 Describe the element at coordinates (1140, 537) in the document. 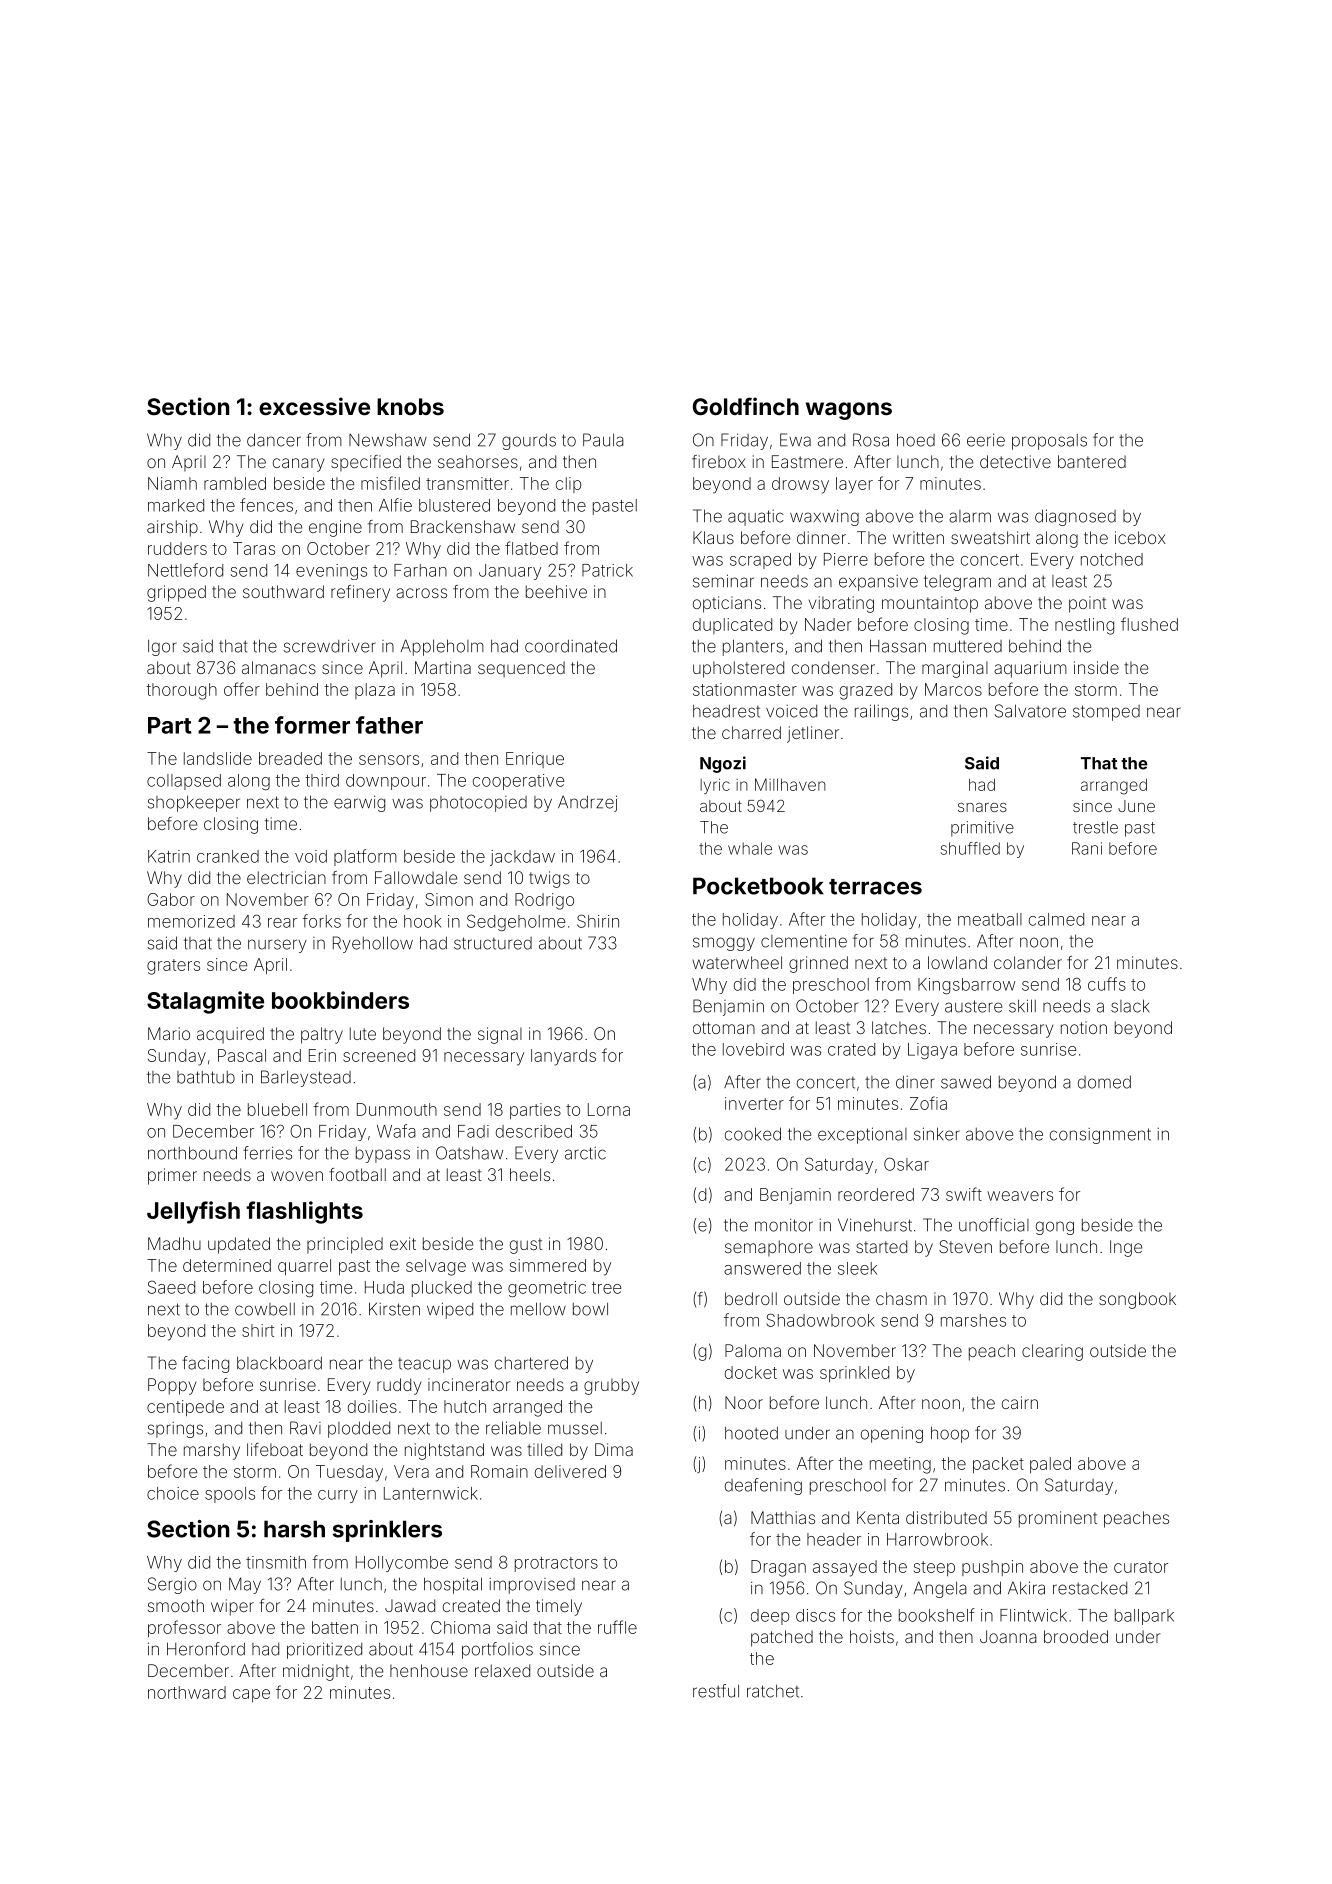

I see `icebox` at that location.
